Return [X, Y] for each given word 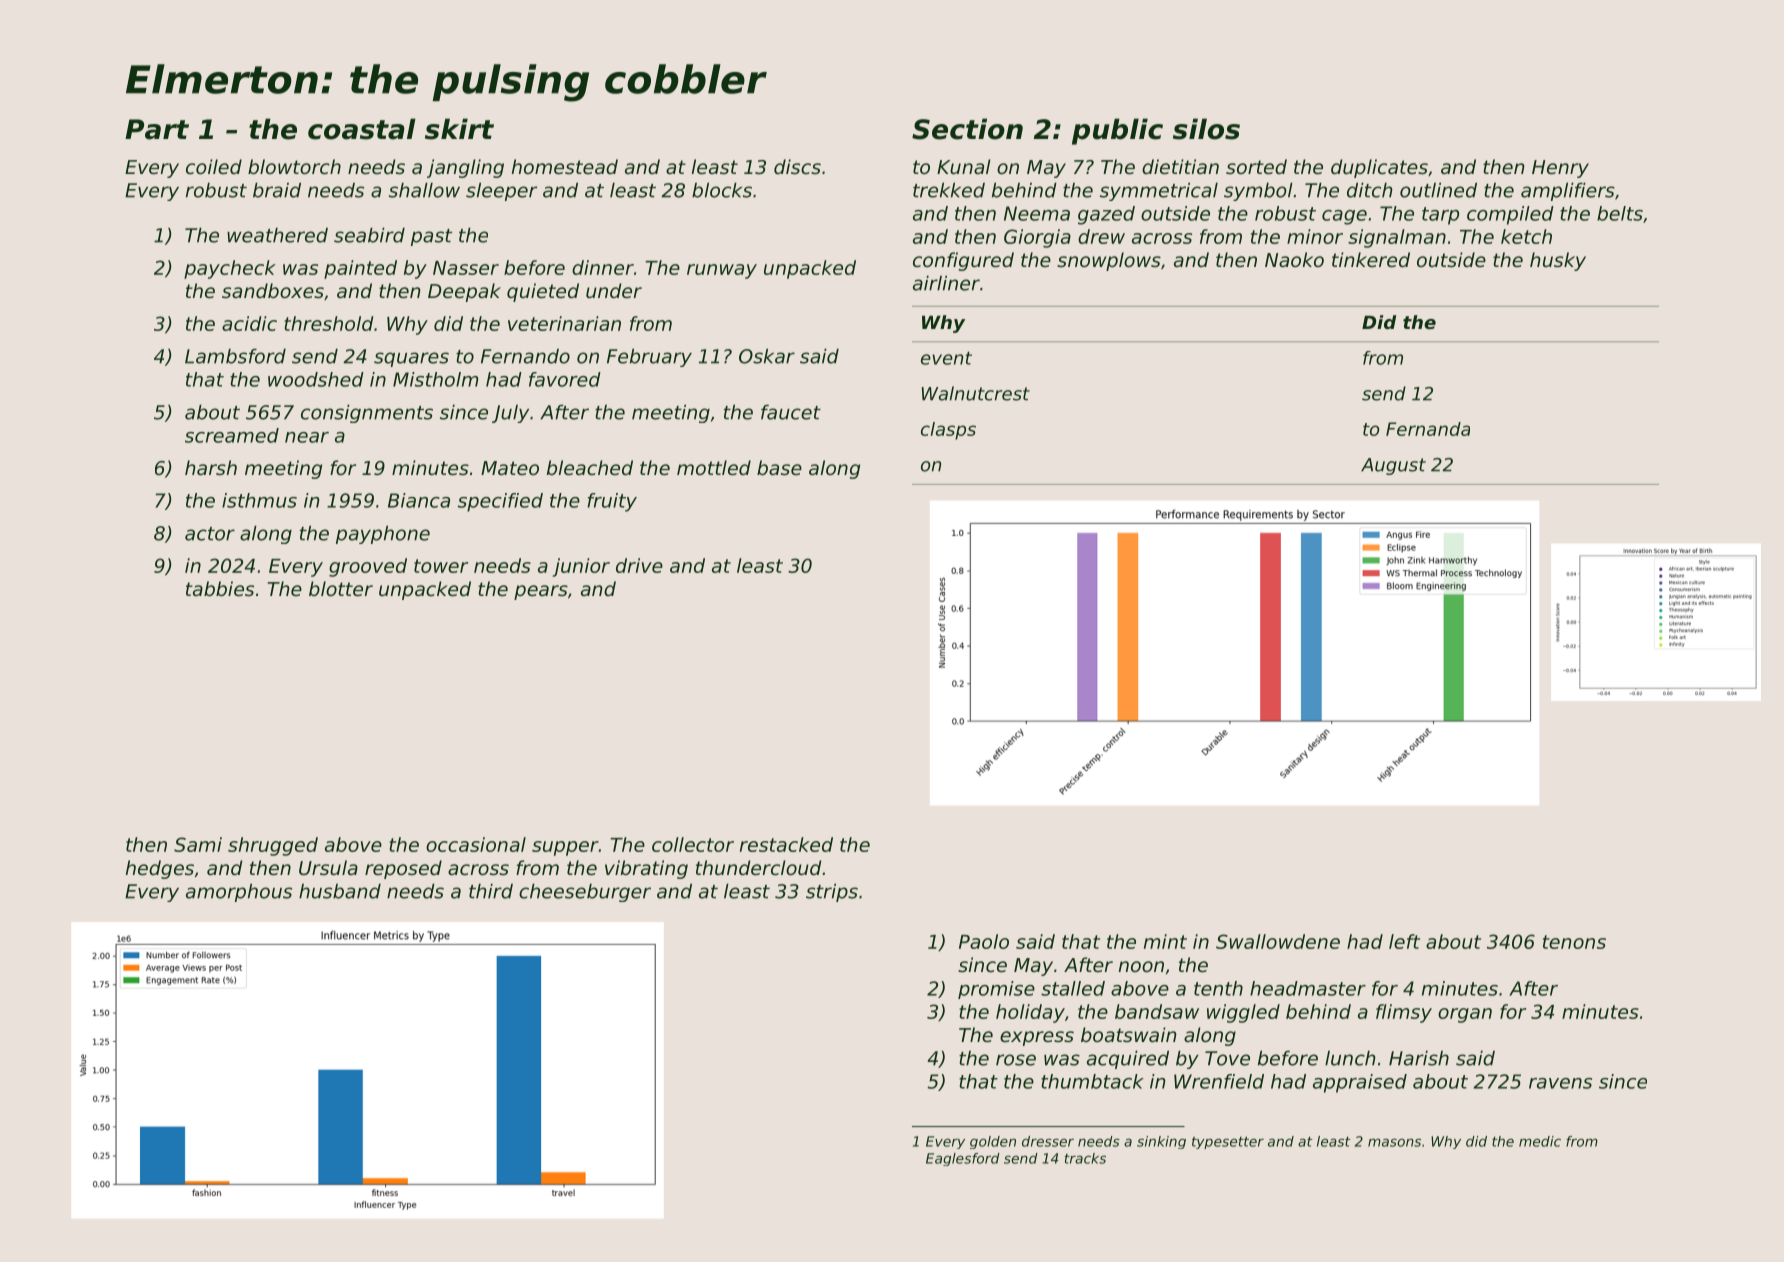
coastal [362, 129]
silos [1206, 129]
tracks [1085, 1158]
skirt [459, 129]
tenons [1574, 942]
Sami [198, 844]
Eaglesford [963, 1159]
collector [693, 844]
